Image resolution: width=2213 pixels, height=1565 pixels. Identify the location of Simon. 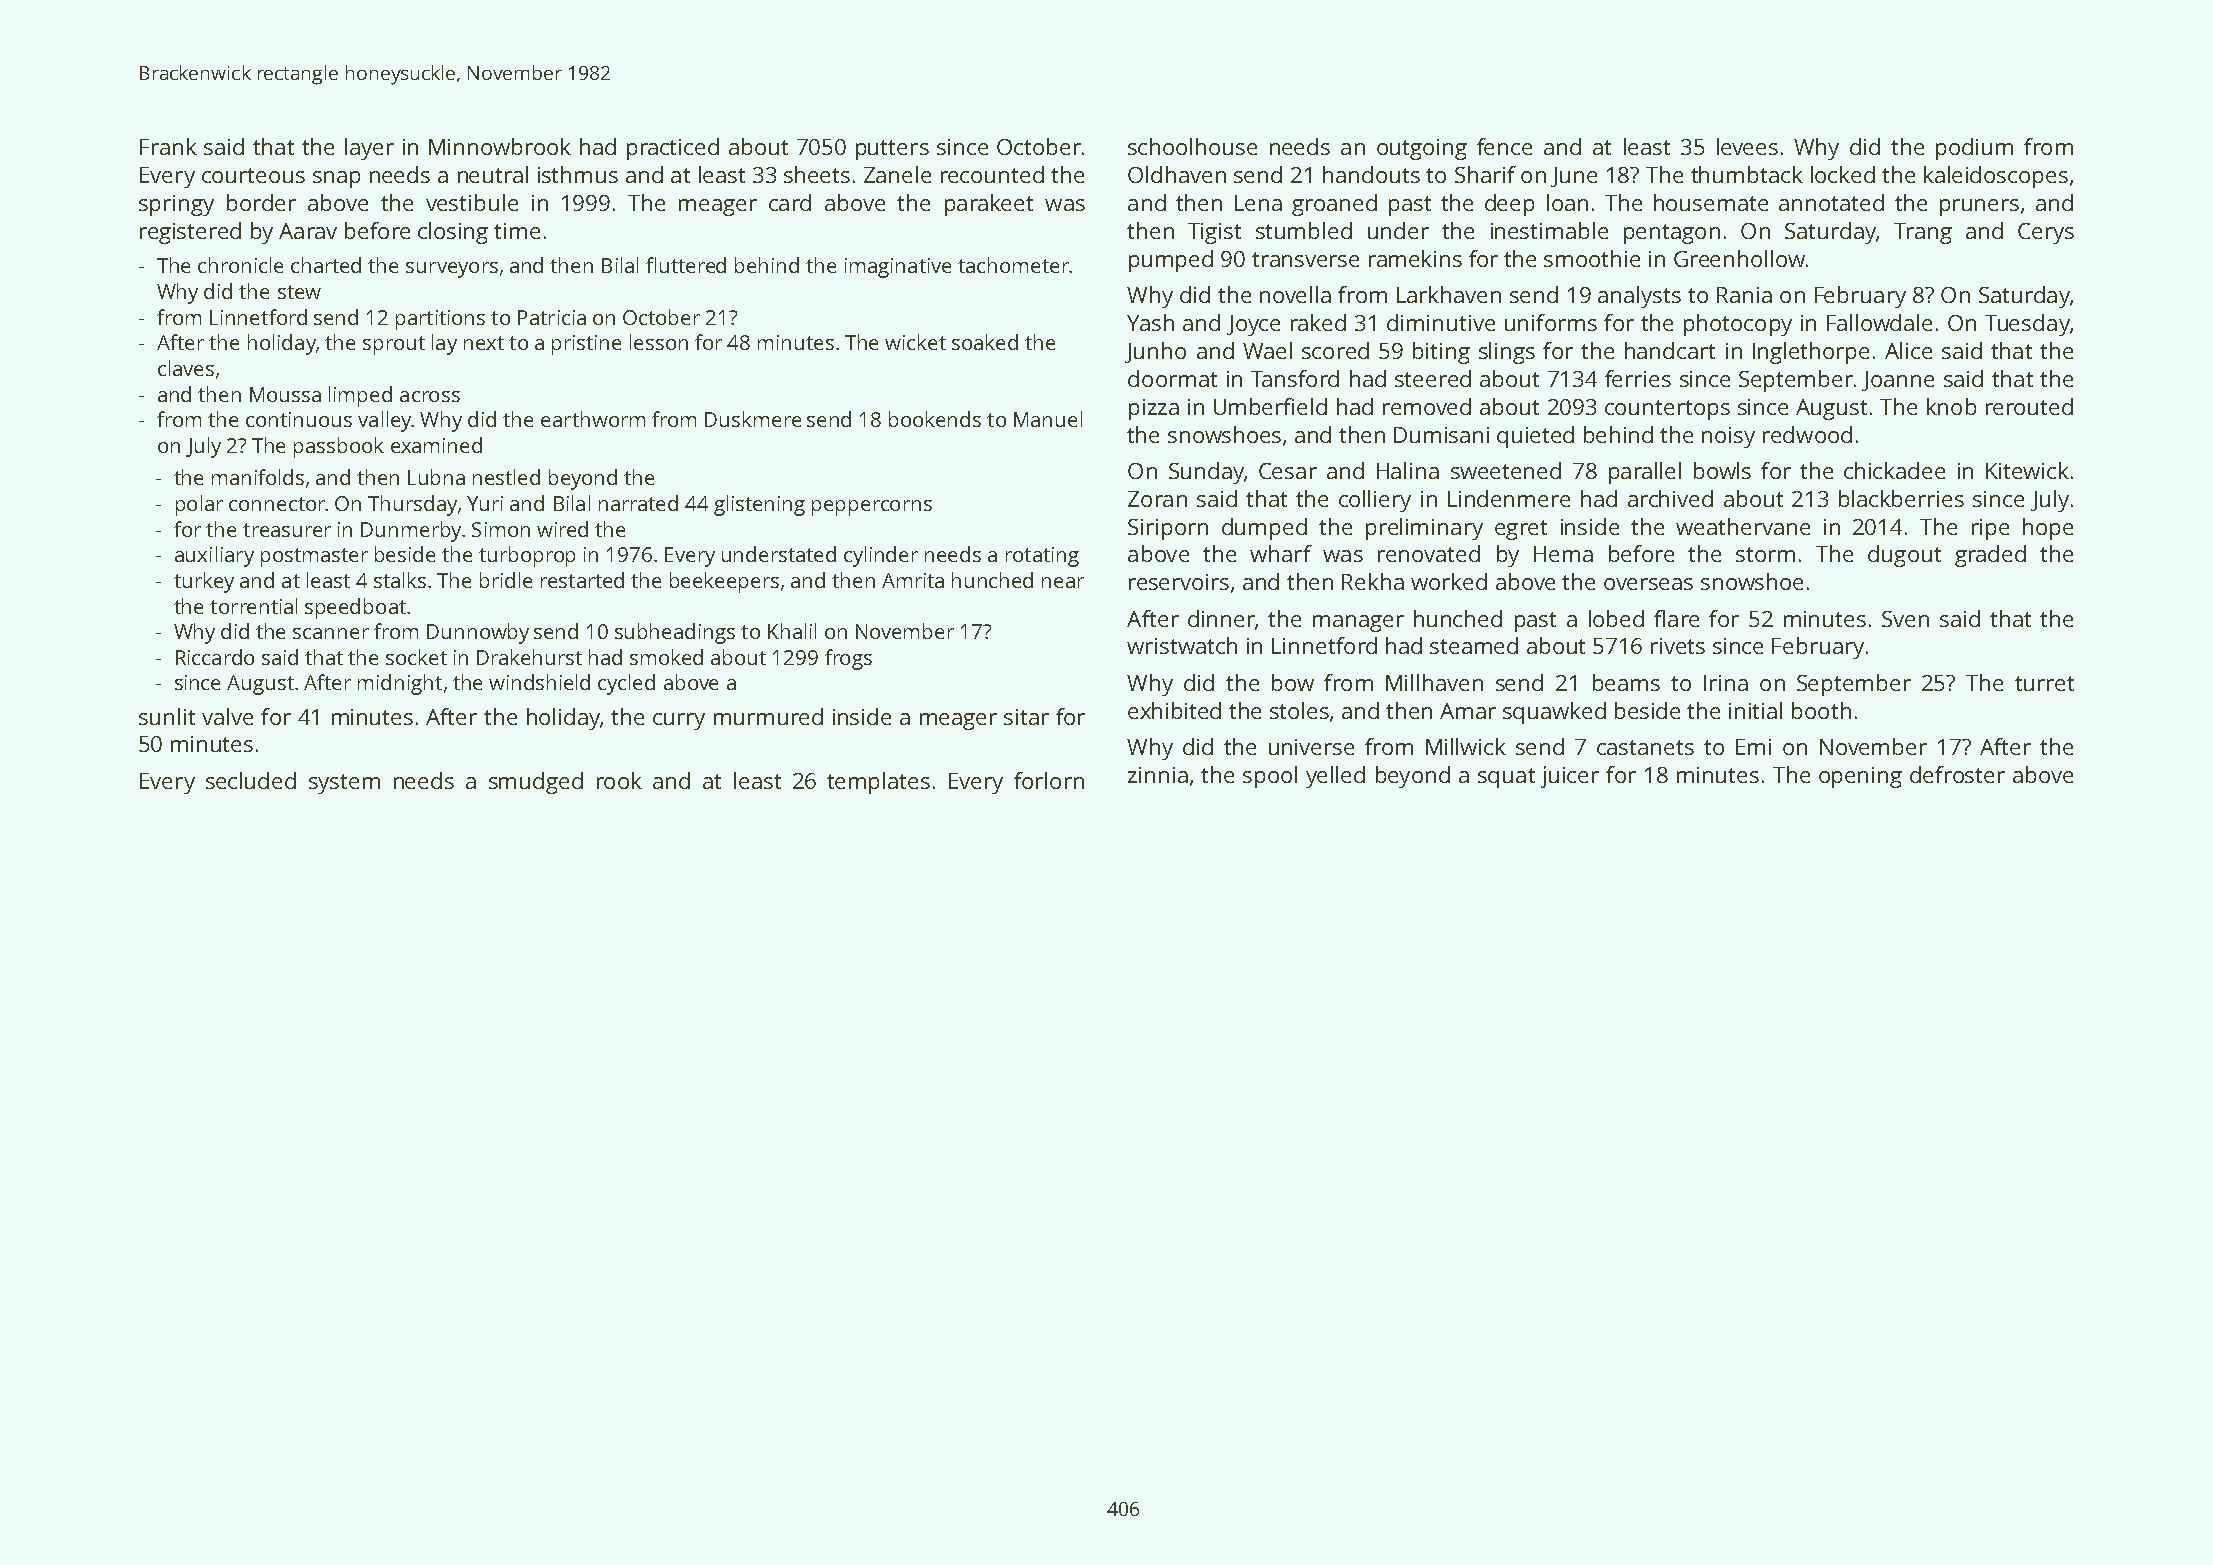
(501, 529).
